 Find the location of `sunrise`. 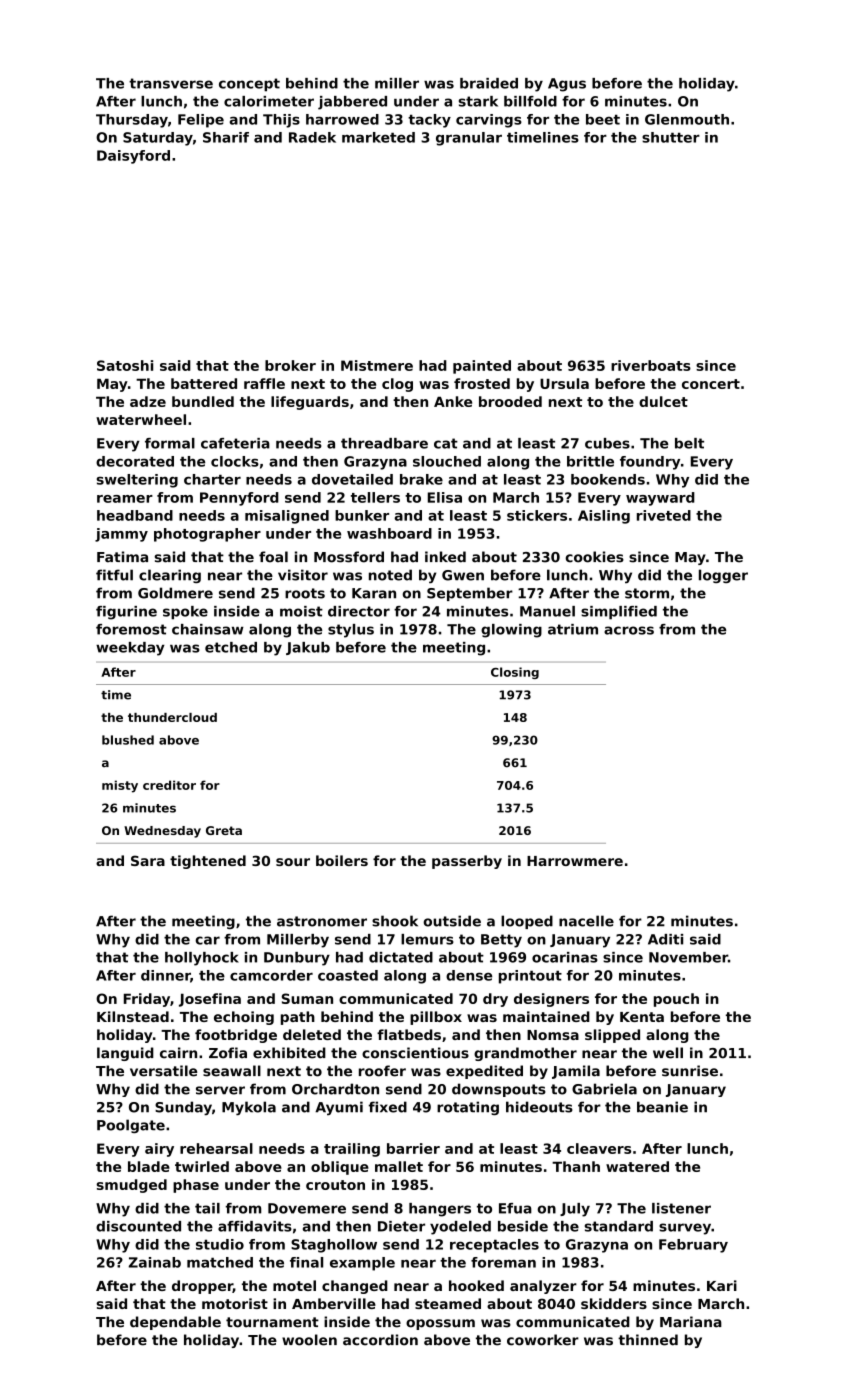

sunrise is located at coordinates (690, 1071).
